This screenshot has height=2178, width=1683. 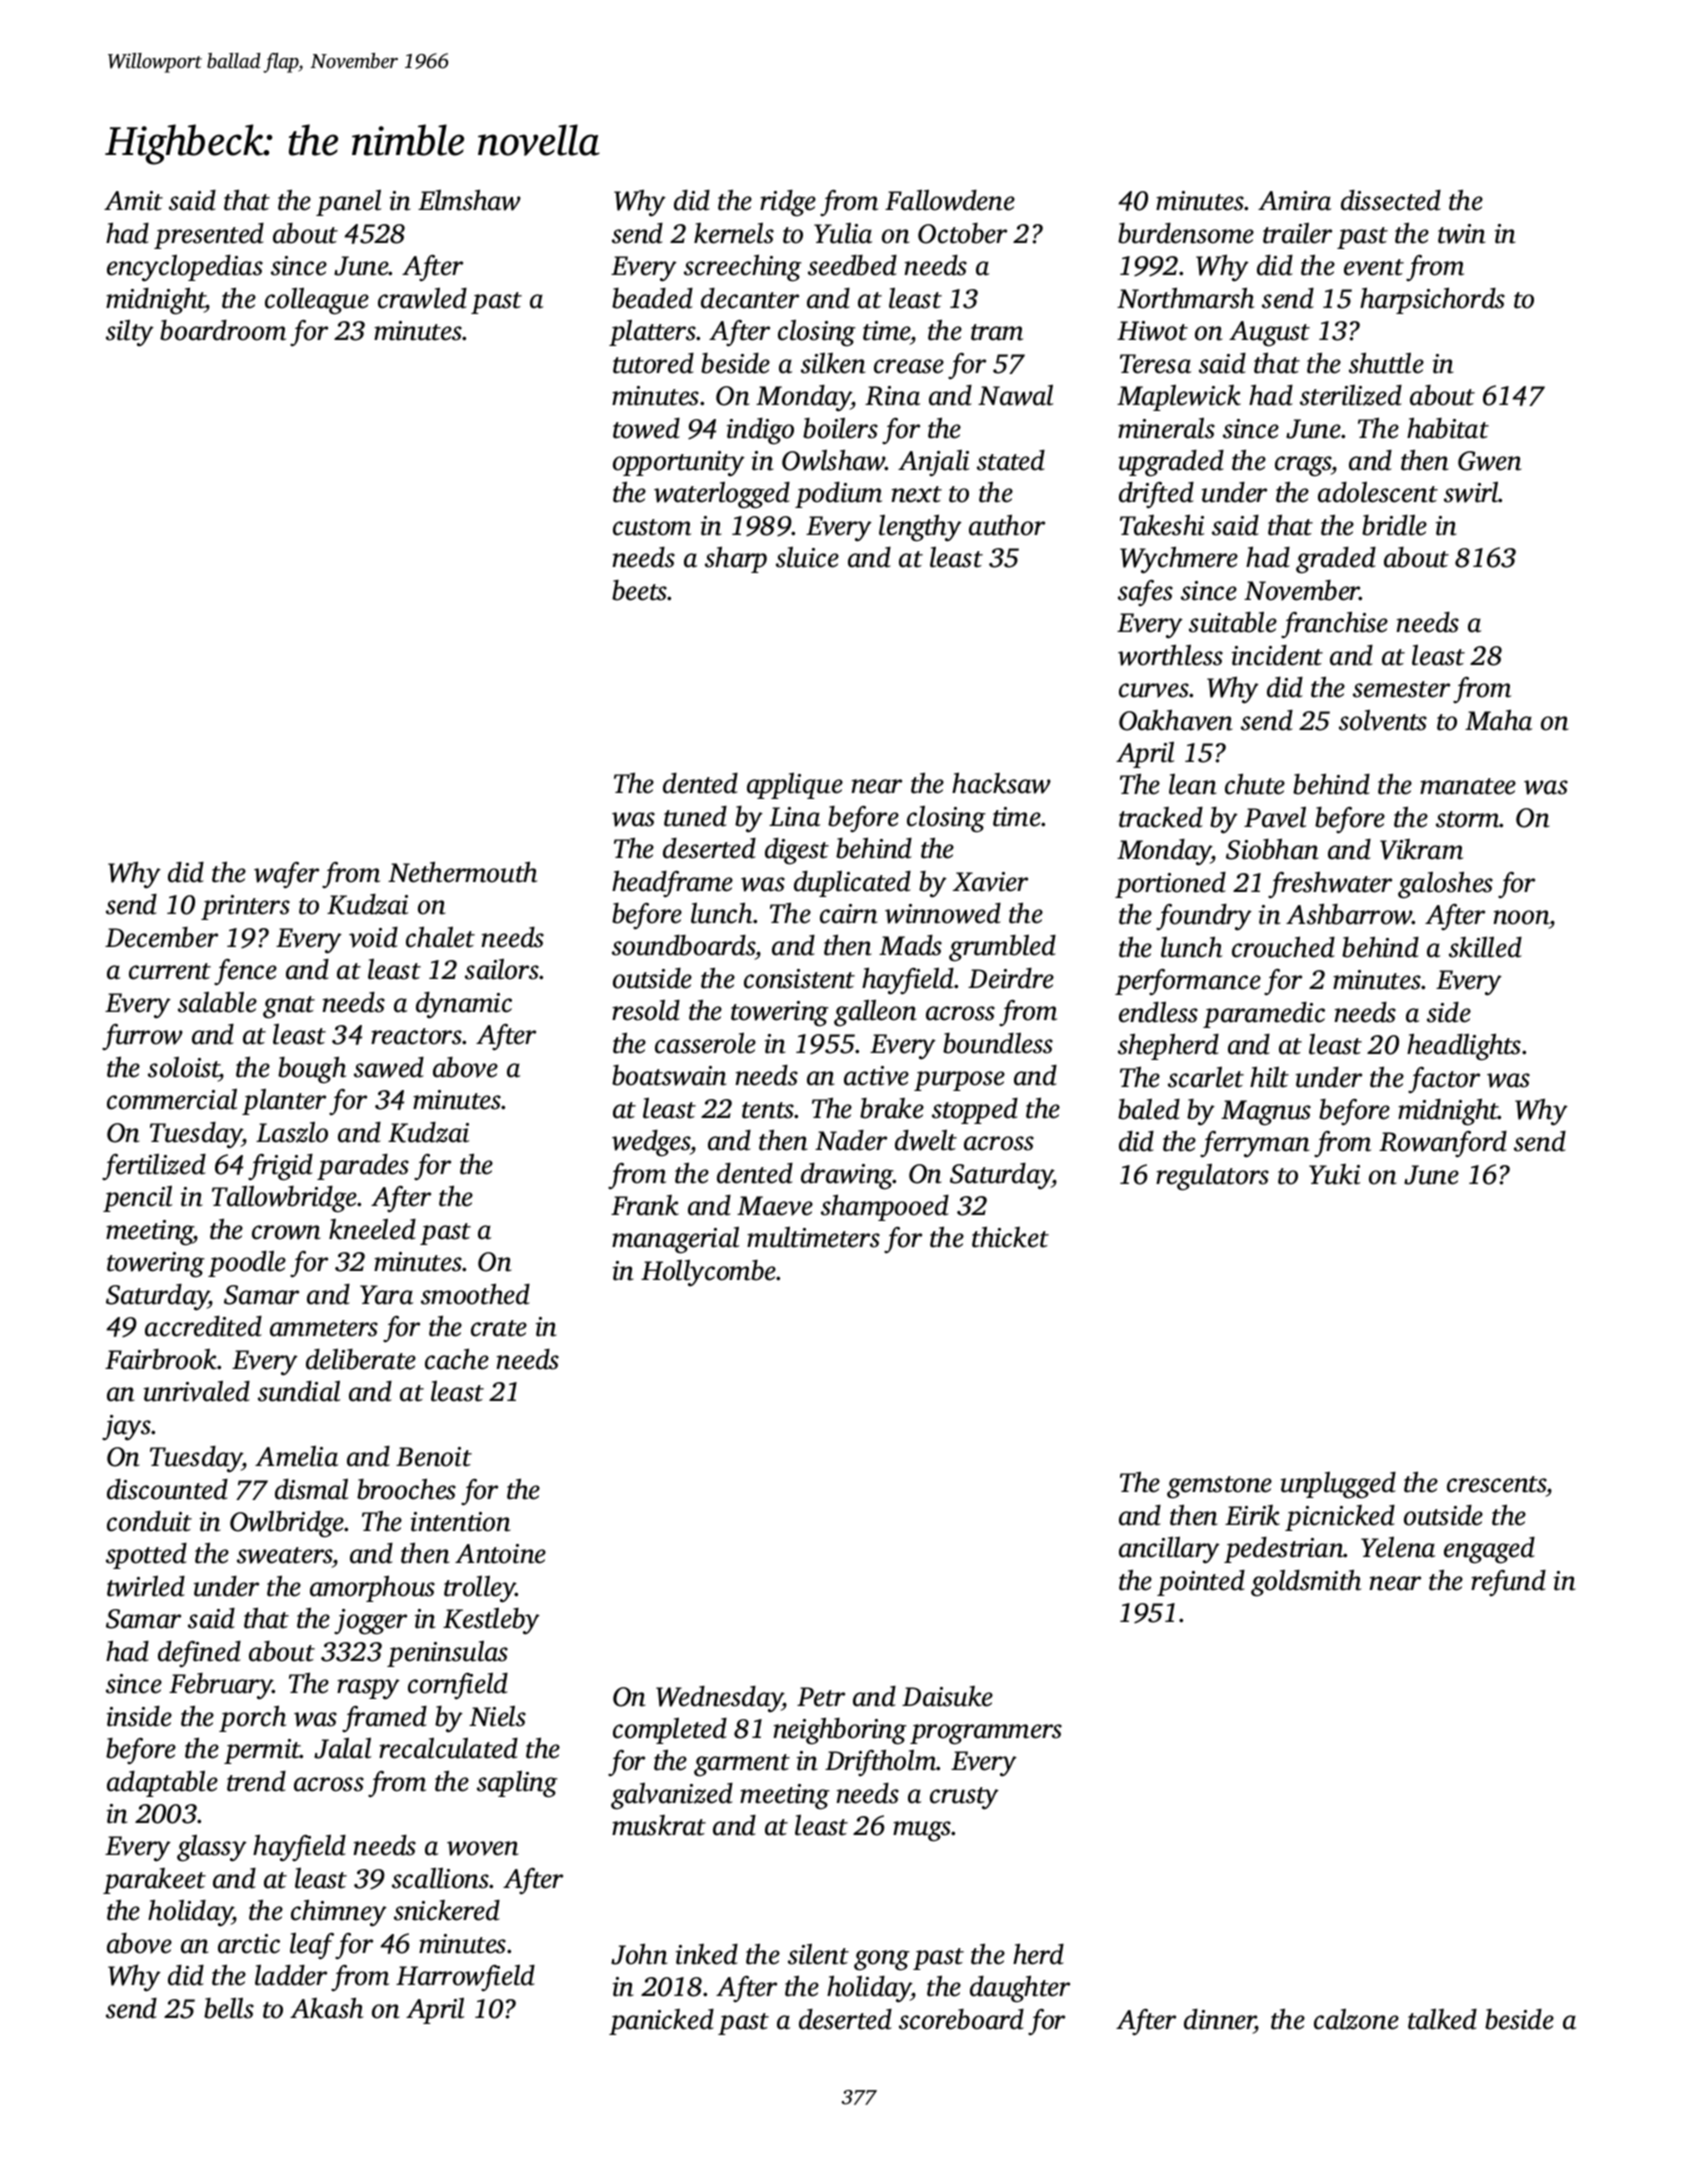 What do you see at coordinates (142, 1037) in the screenshot?
I see `furrow` at bounding box center [142, 1037].
